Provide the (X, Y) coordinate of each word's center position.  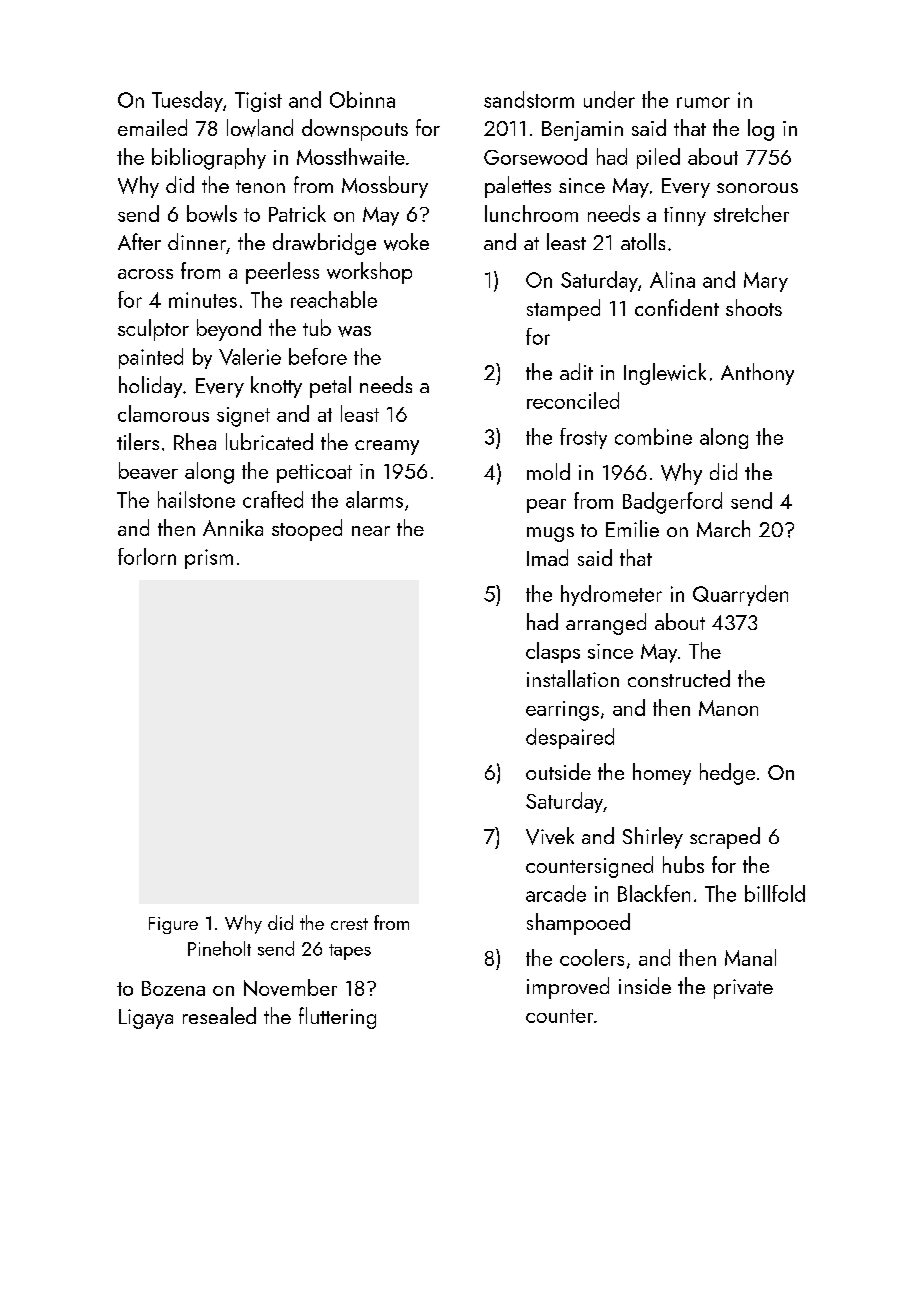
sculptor (153, 330)
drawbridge (324, 244)
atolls (643, 241)
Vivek (550, 836)
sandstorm (529, 99)
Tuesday (187, 101)
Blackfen (654, 893)
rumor (703, 102)
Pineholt (219, 948)
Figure (173, 925)
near (371, 531)
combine (653, 436)
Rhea (195, 441)
